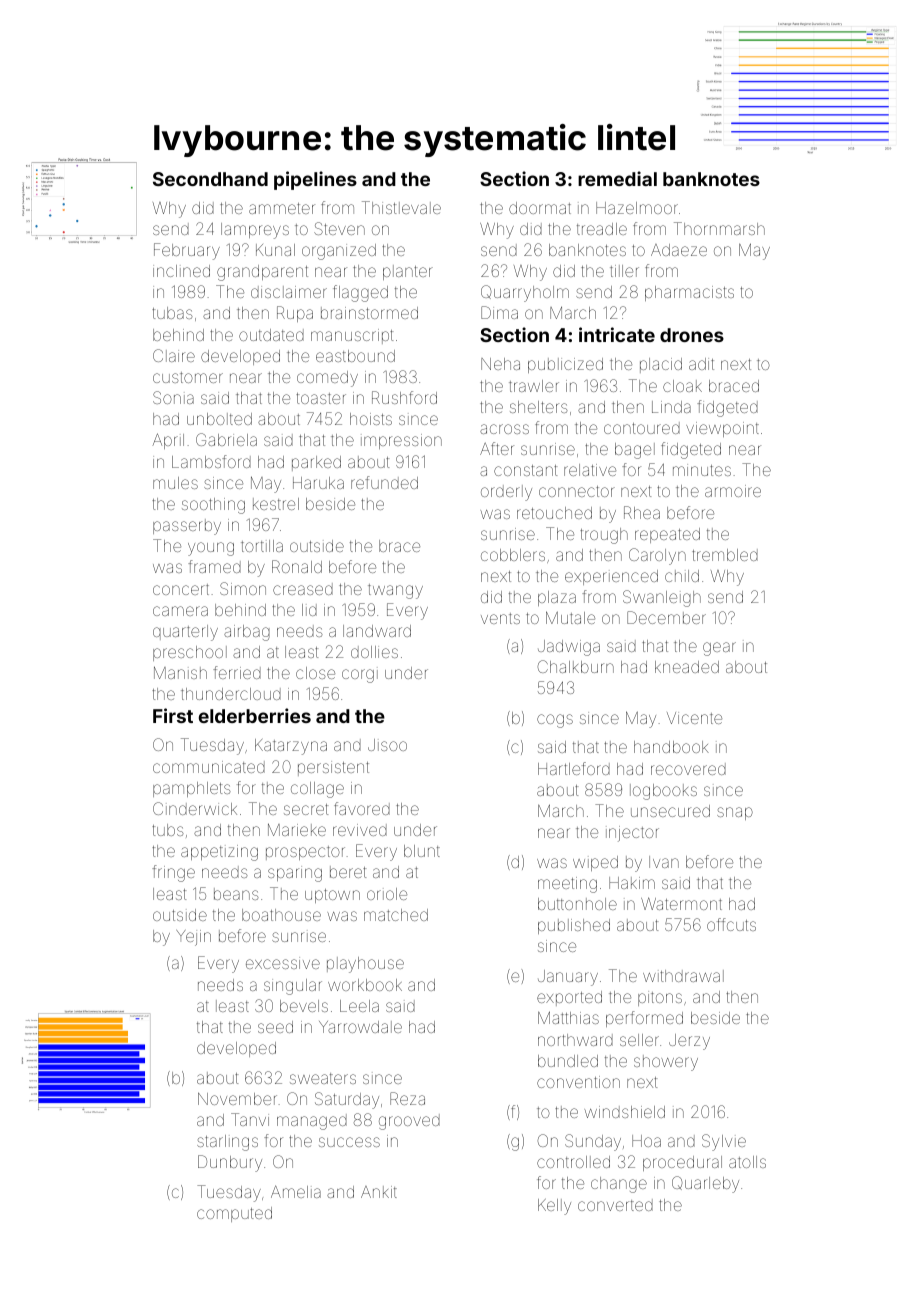 This screenshot has width=924, height=1311. I want to click on vents, so click(500, 618).
